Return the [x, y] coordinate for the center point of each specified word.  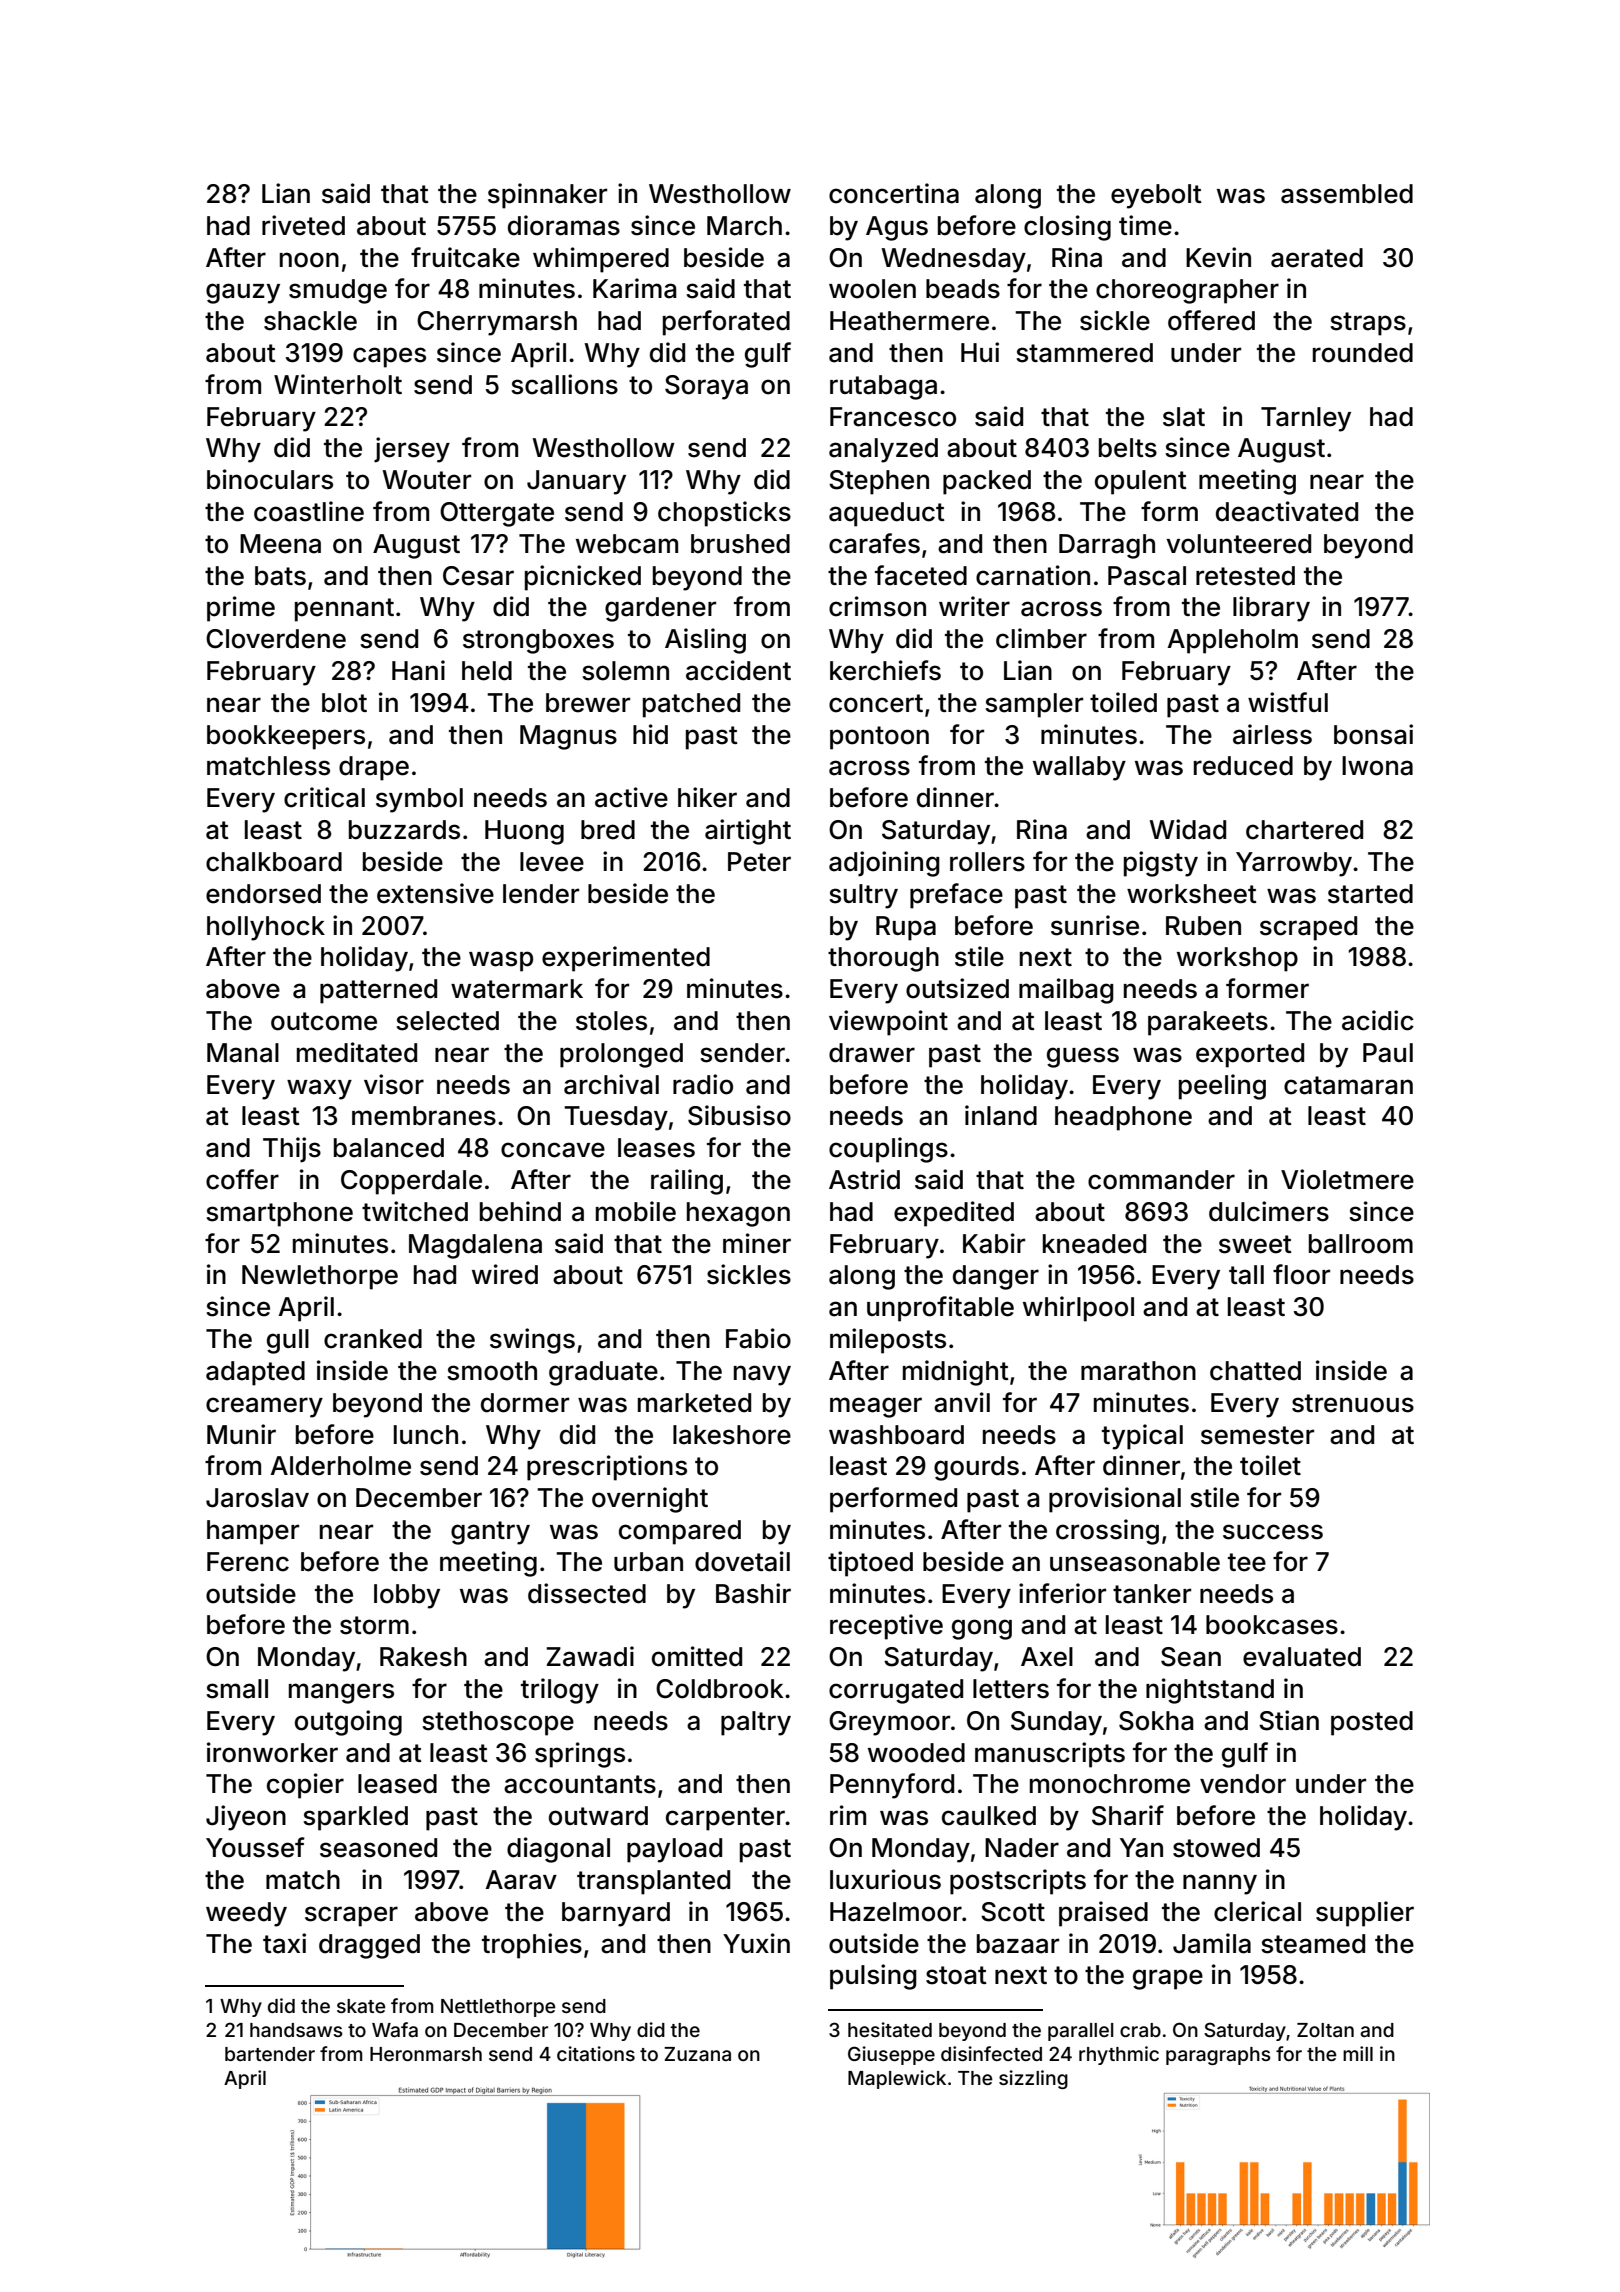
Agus [897, 228]
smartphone [279, 1214]
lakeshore [732, 1435]
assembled [1347, 194]
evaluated [1302, 1657]
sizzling [1033, 2079]
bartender [270, 2054]
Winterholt [338, 384]
